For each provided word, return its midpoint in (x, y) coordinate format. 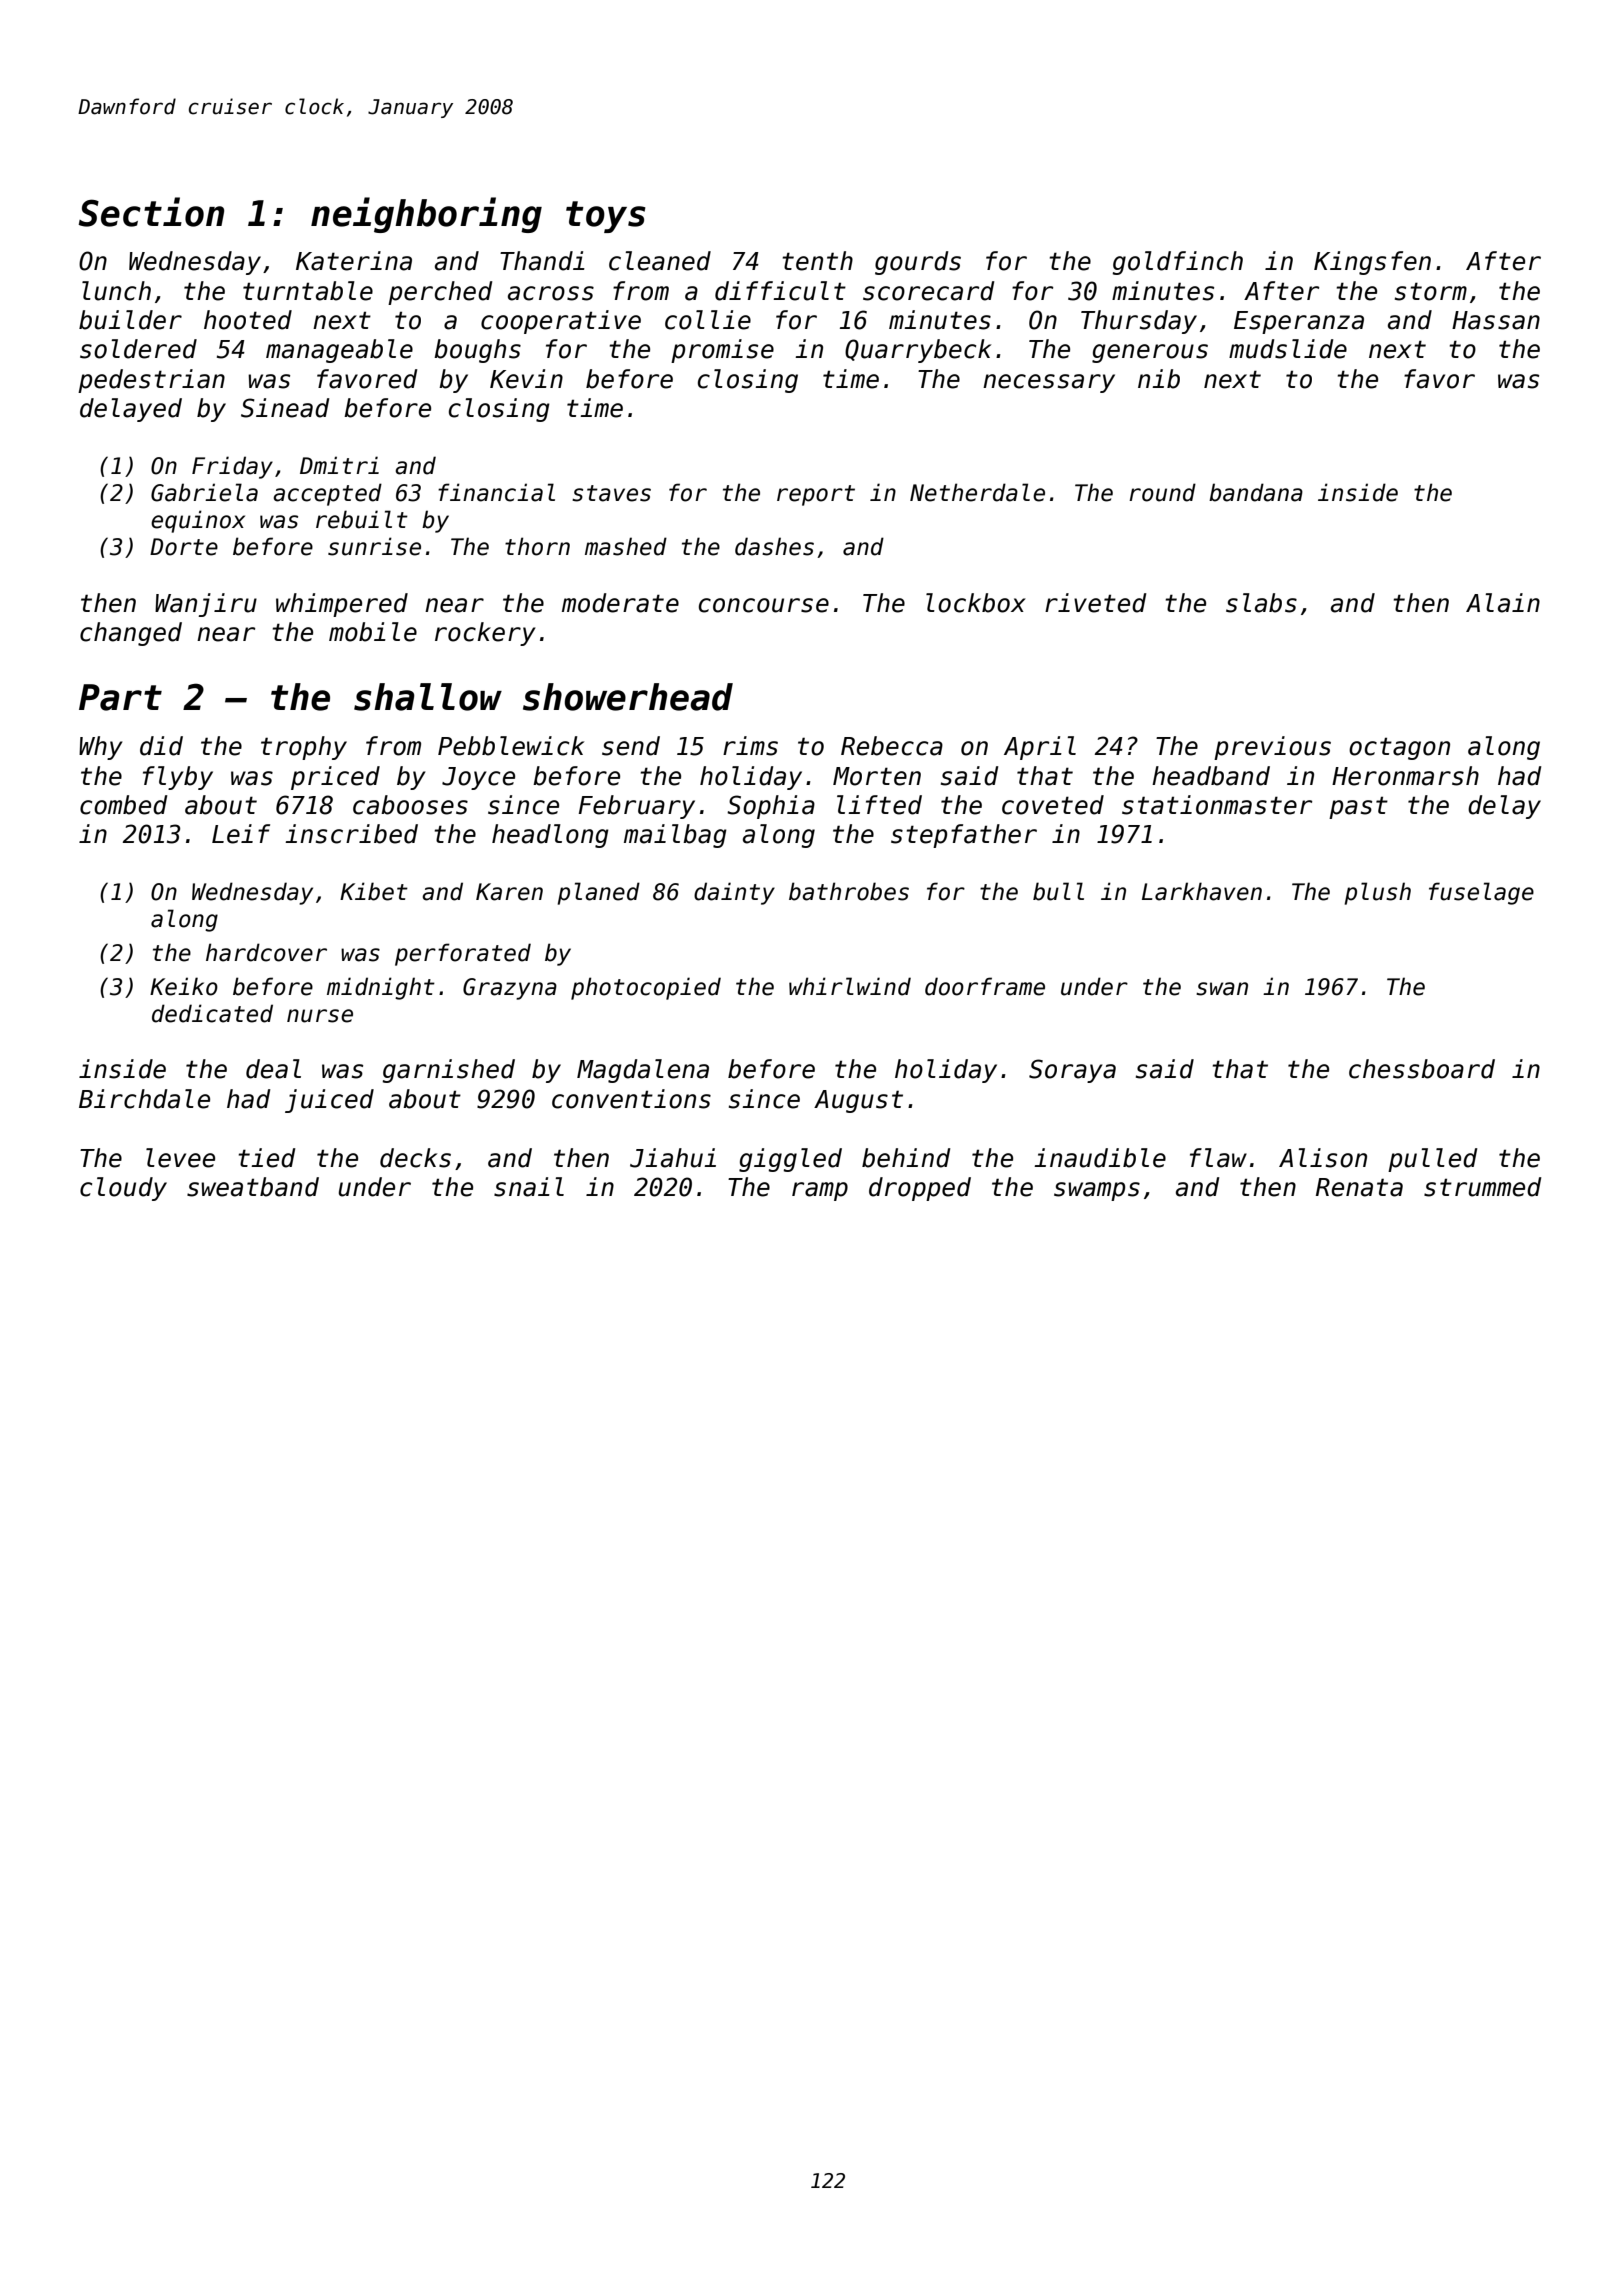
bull (1058, 891)
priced (335, 778)
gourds (918, 263)
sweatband (253, 1187)
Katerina (354, 261)
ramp (820, 1191)
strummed (1482, 1187)
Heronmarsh (1405, 776)
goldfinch (1177, 263)
